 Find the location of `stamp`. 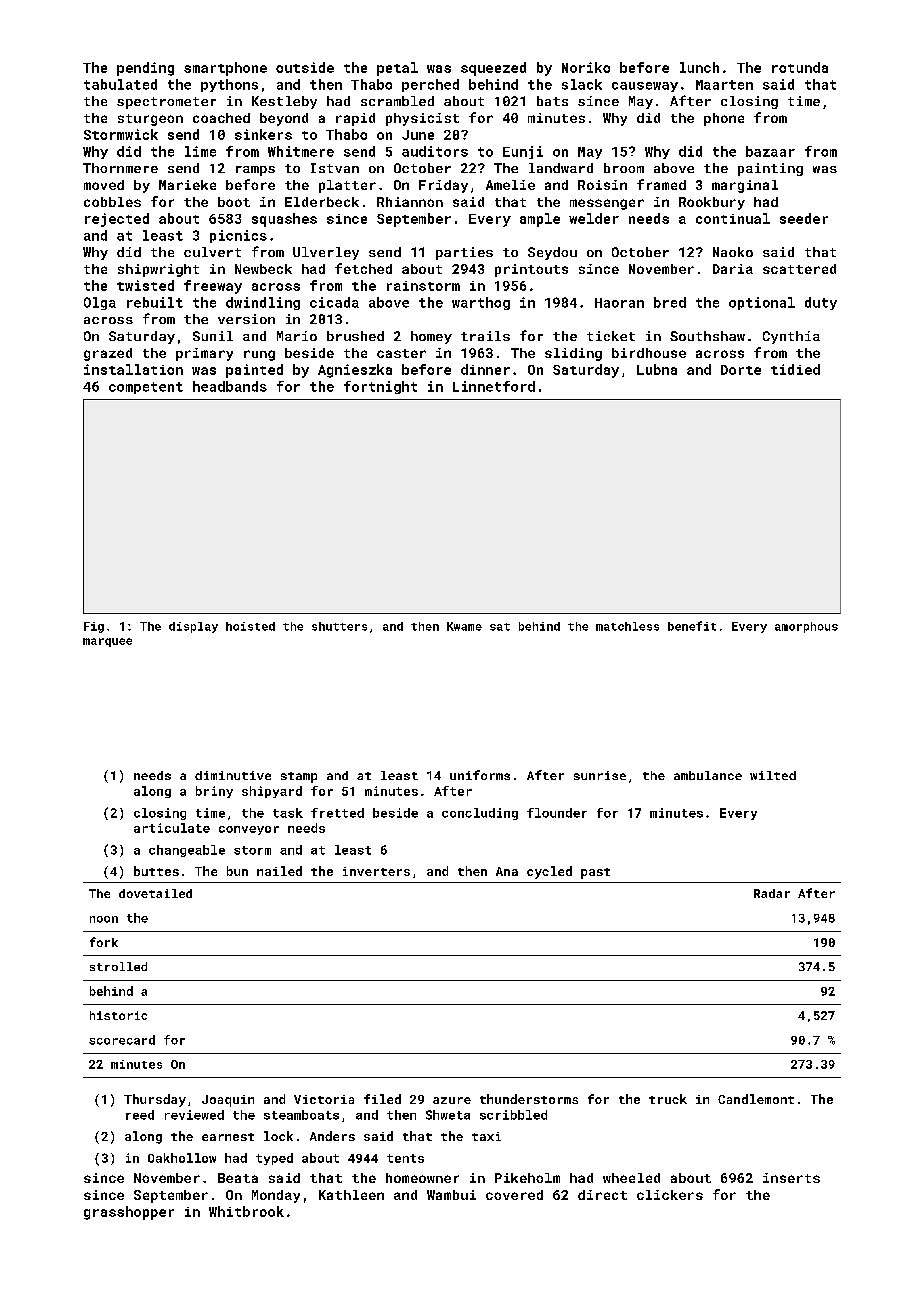

stamp is located at coordinates (299, 777).
